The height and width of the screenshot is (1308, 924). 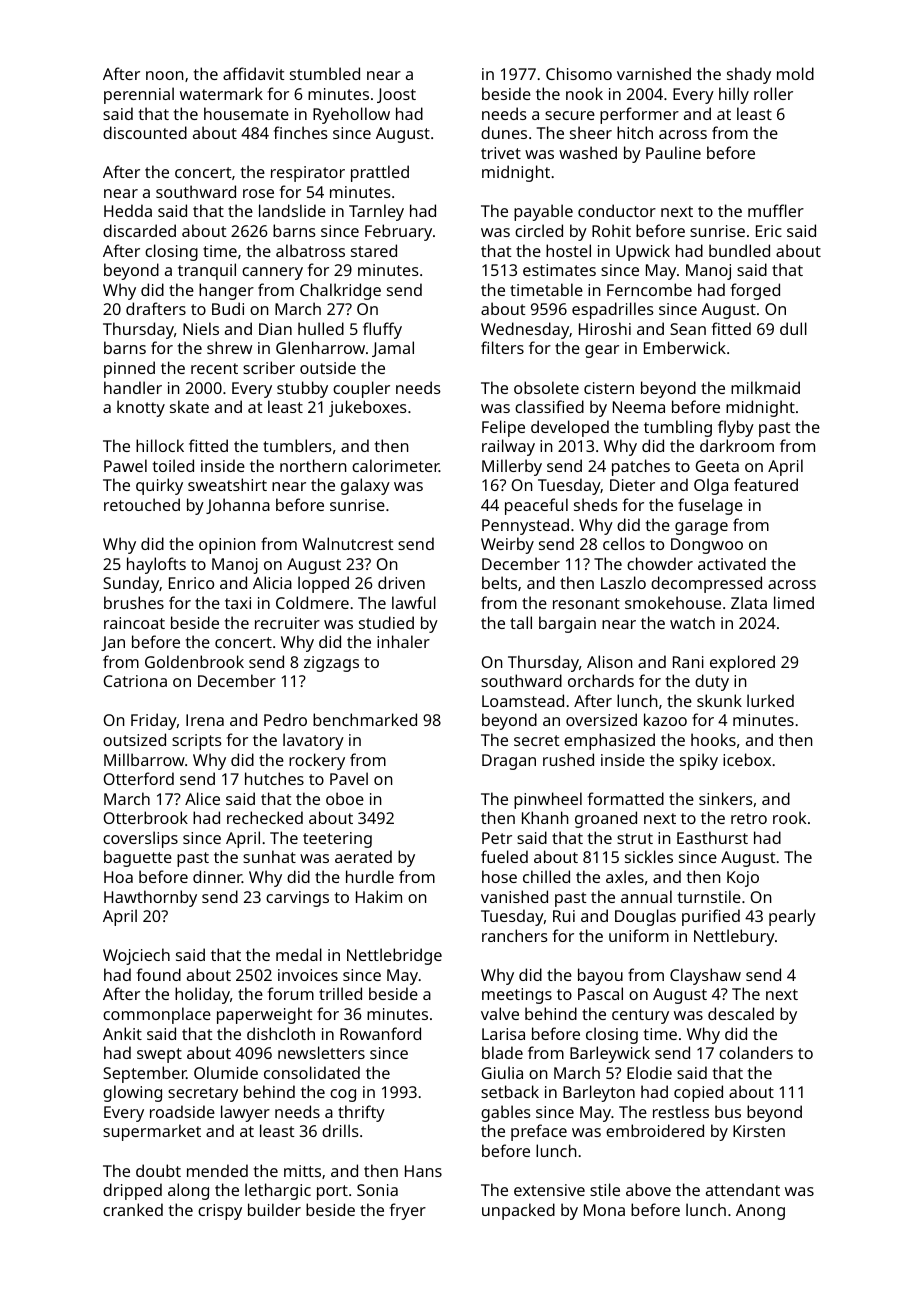 I want to click on Hawthornby, so click(x=150, y=898).
